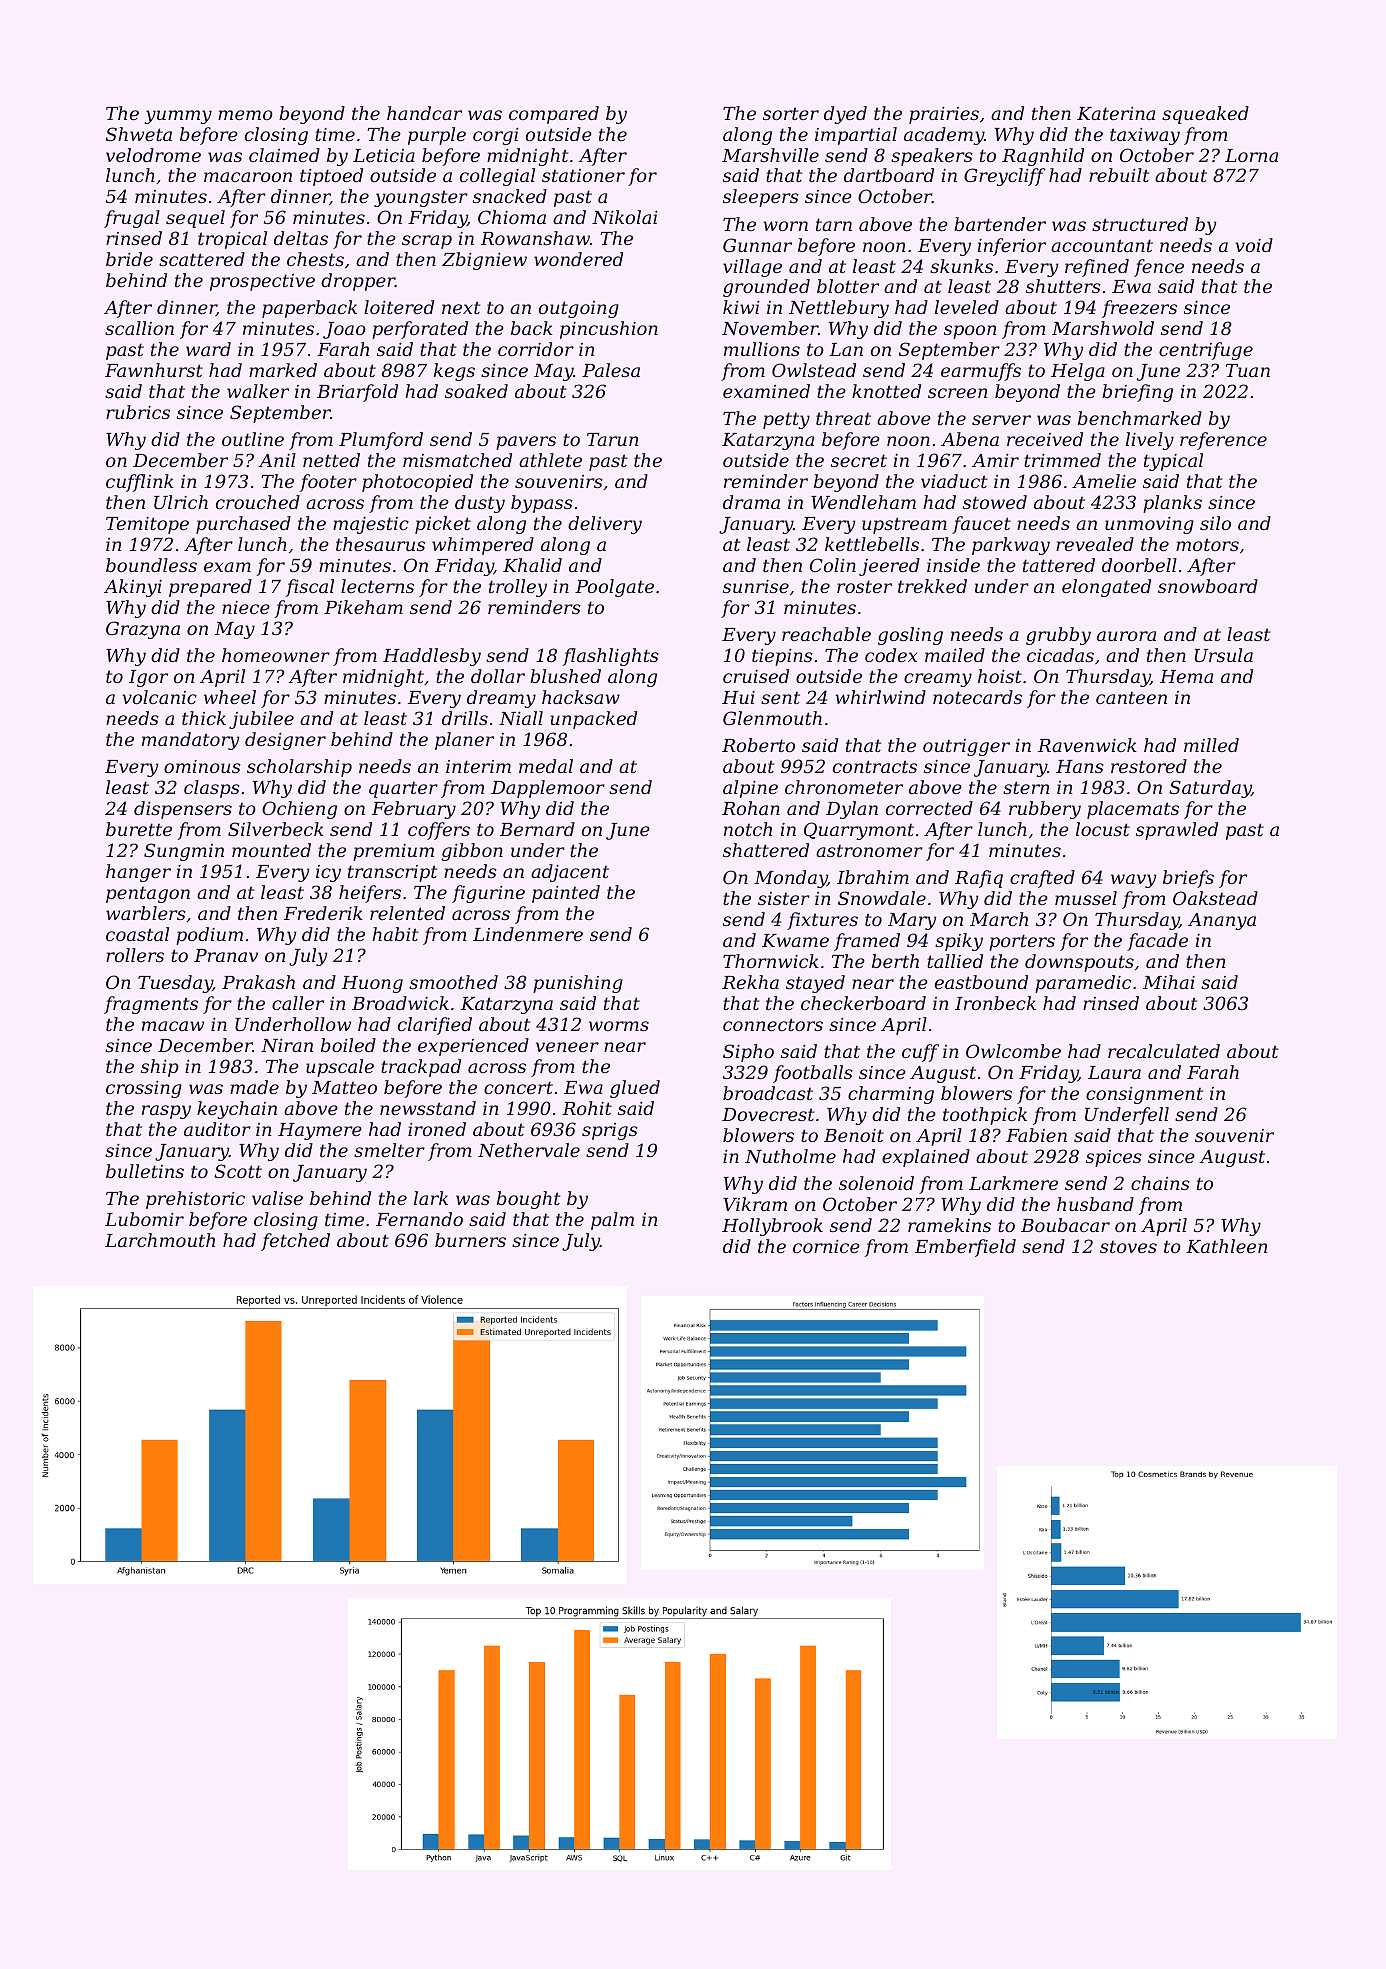 The image size is (1386, 1969). Describe the element at coordinates (845, 115) in the screenshot. I see `dyed` at that location.
